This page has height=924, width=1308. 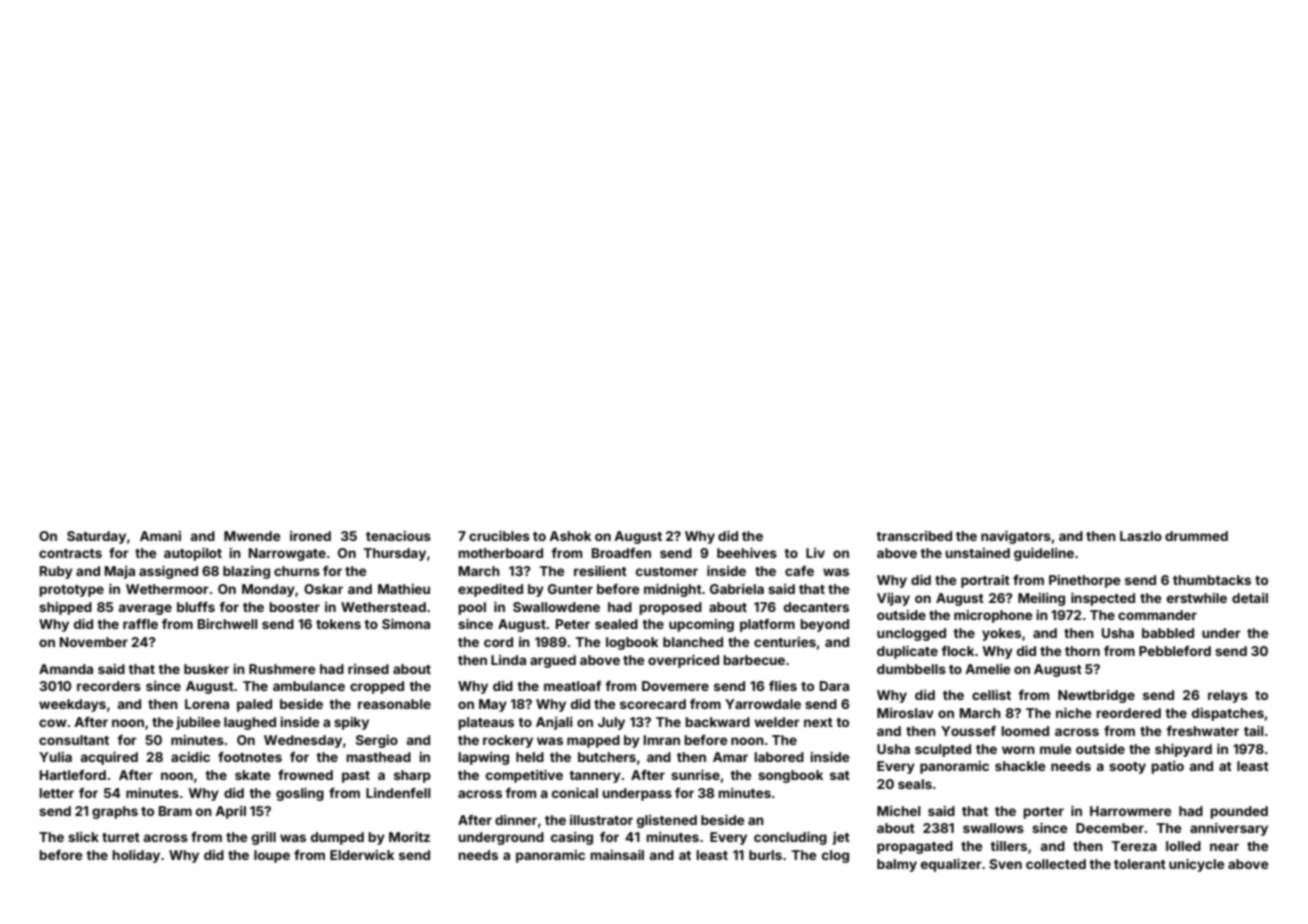 What do you see at coordinates (914, 536) in the page?
I see `transcribed` at bounding box center [914, 536].
